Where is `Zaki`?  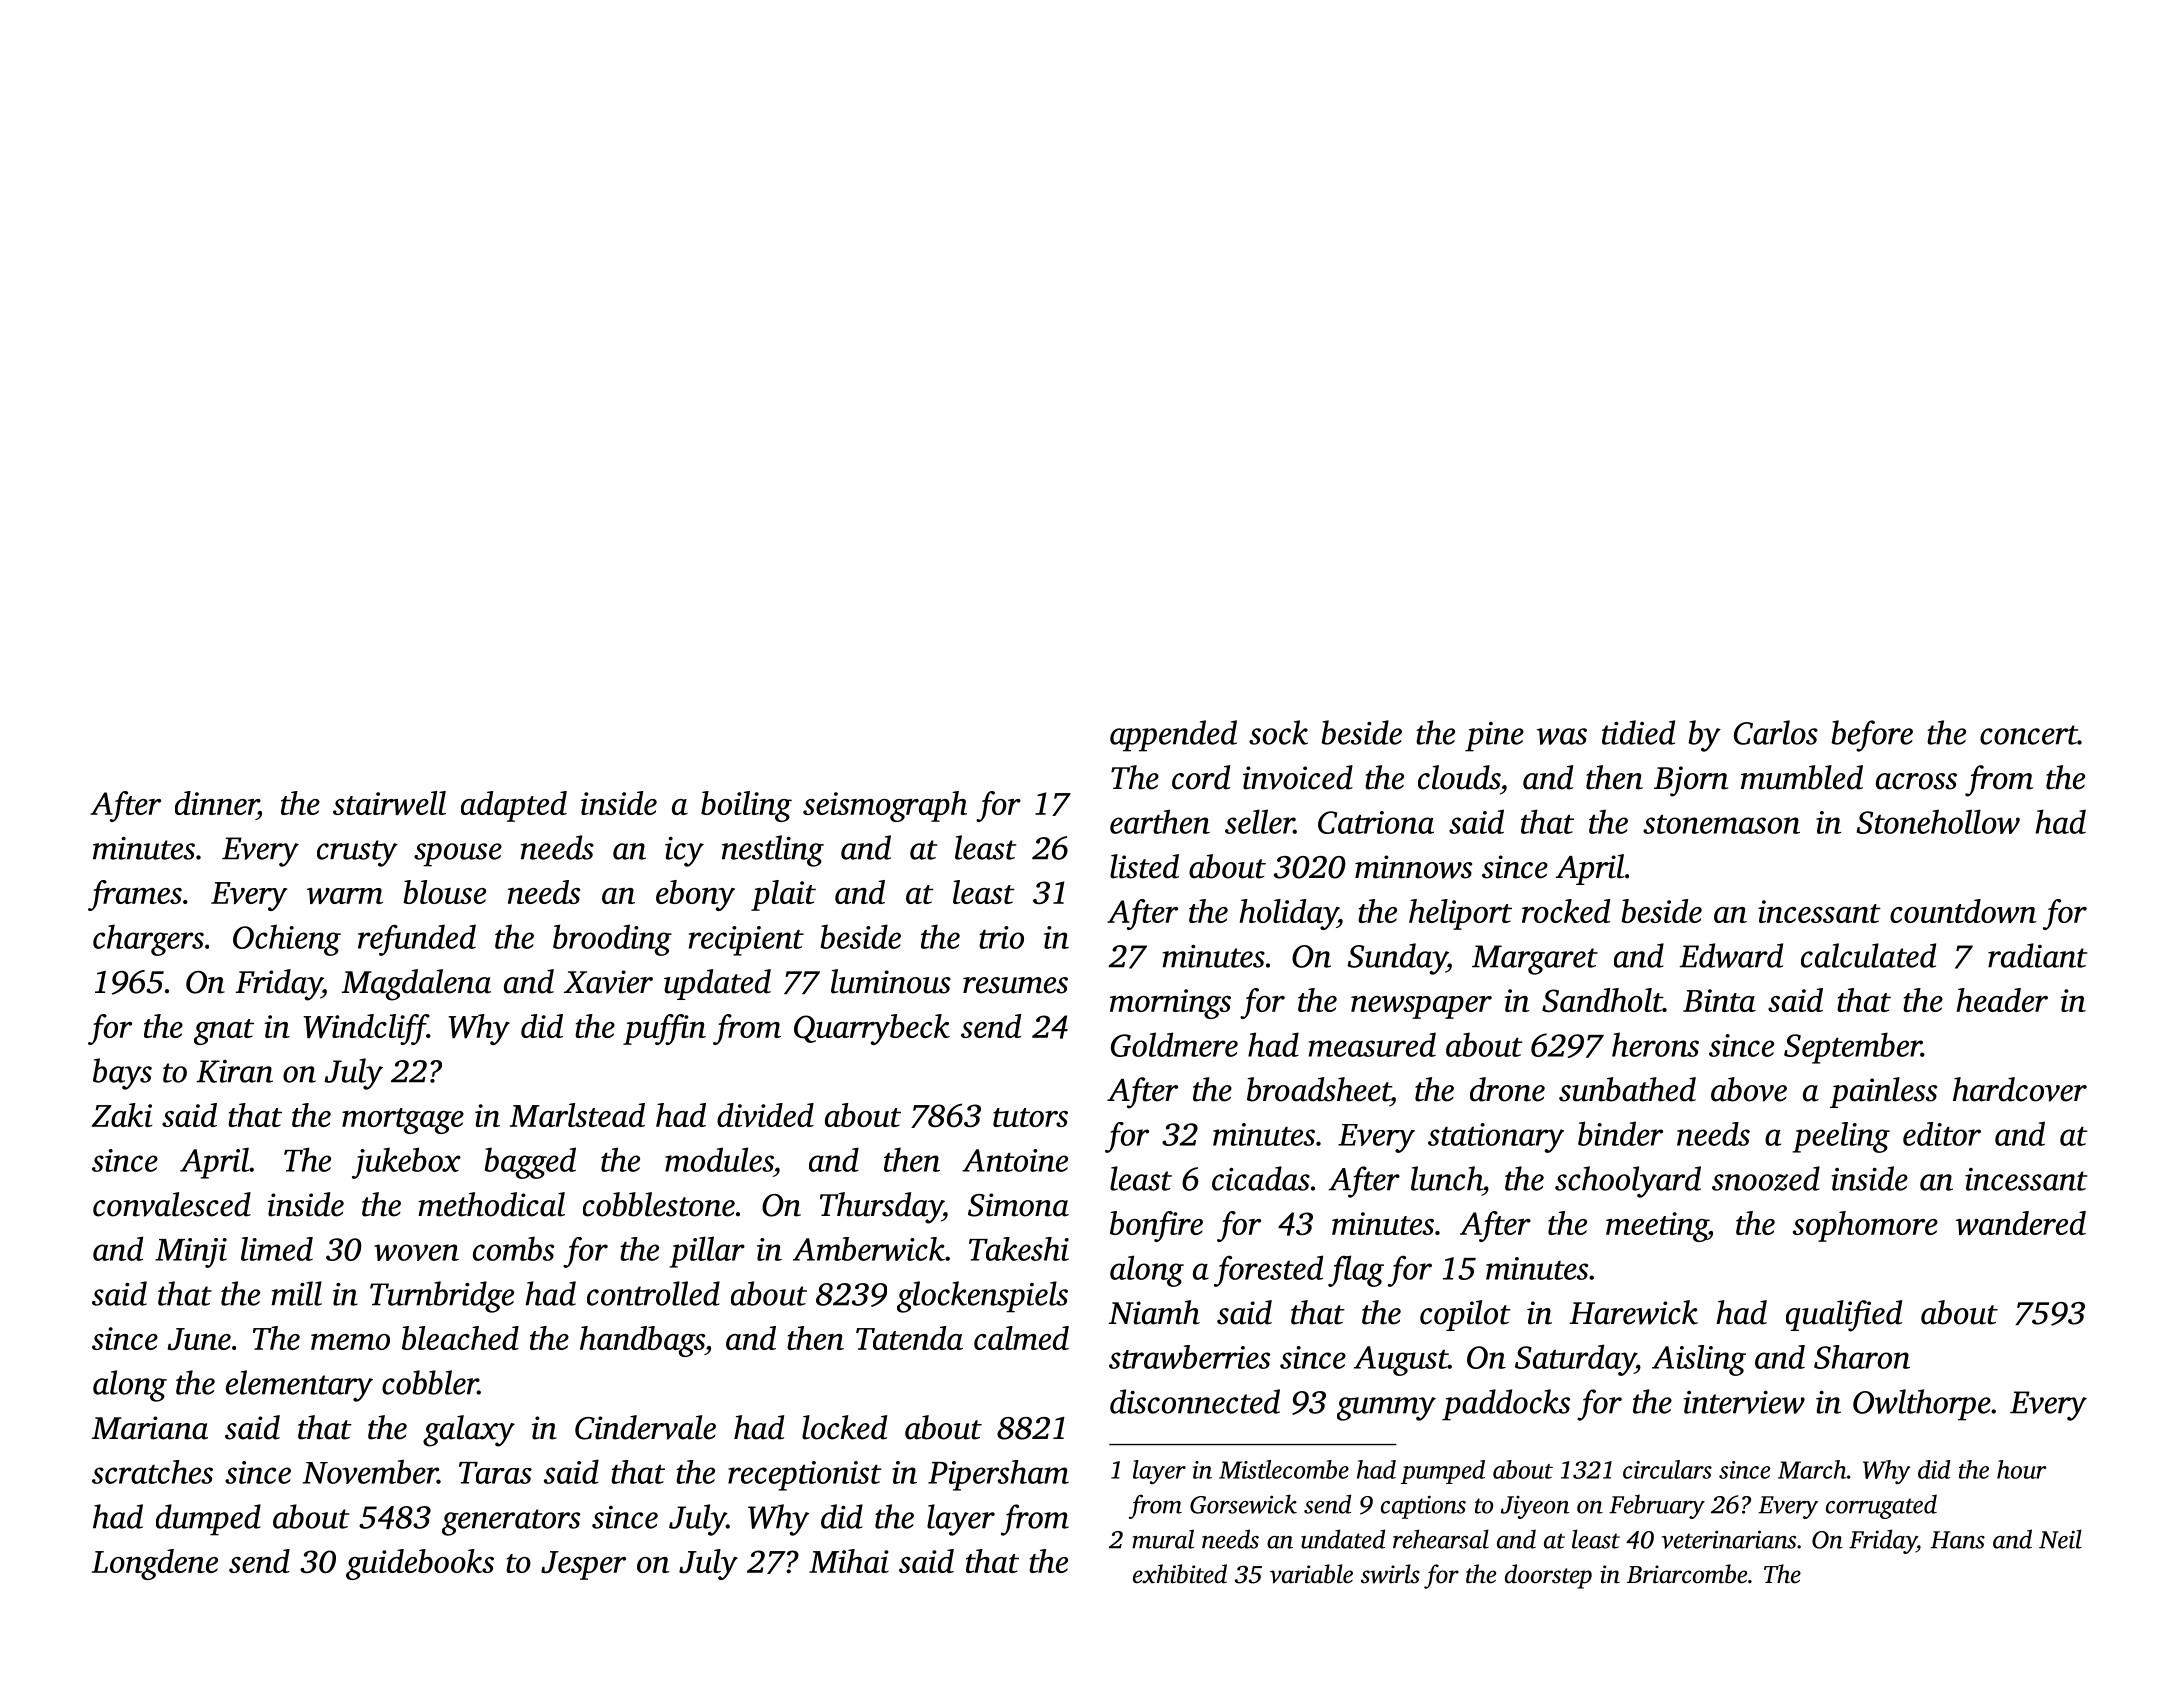
Zaki is located at coordinates (122, 1115).
